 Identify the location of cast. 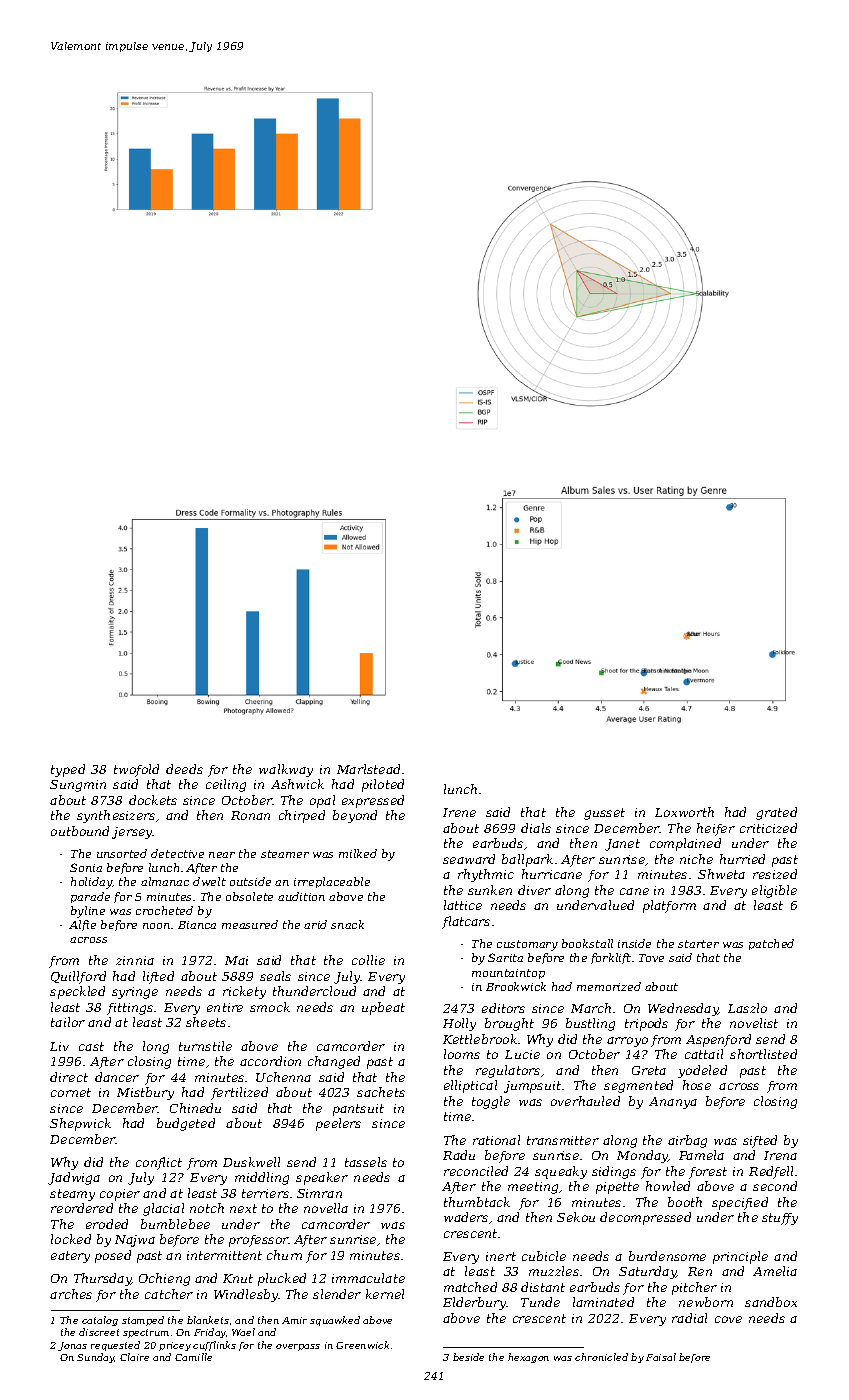
(91, 1046).
